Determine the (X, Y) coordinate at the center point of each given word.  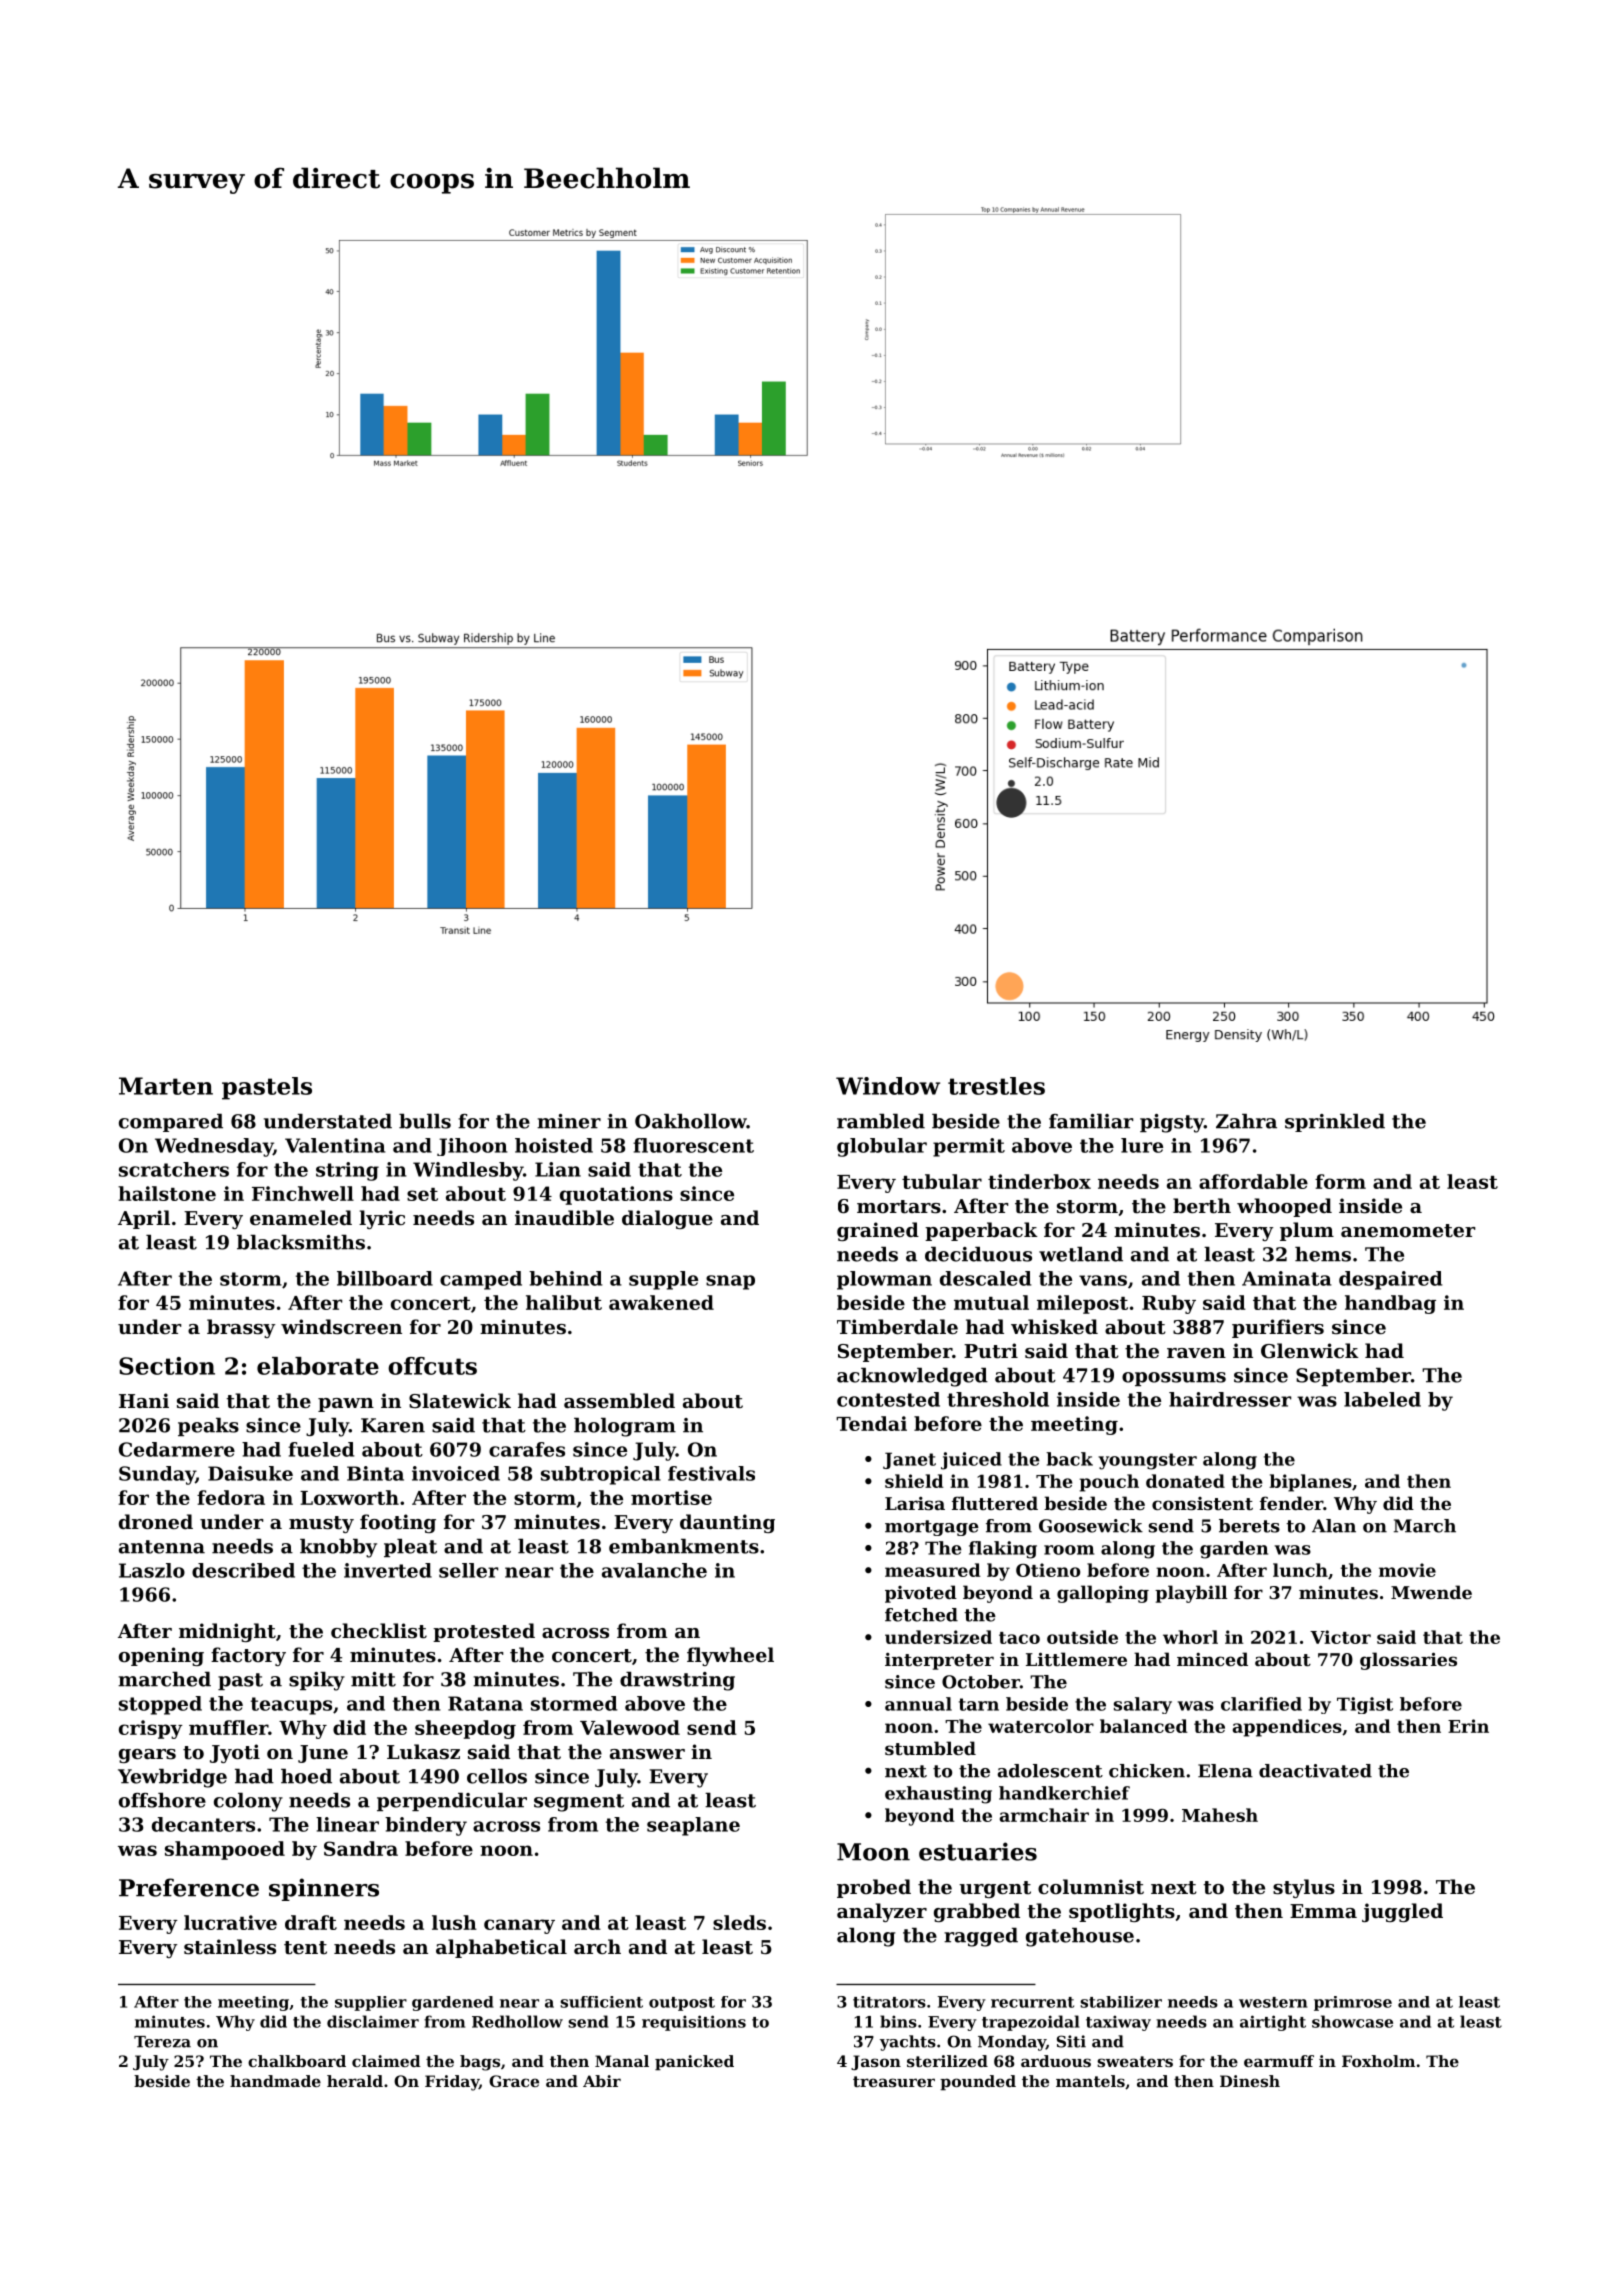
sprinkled (1335, 1123)
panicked (694, 2063)
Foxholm (1378, 2061)
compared (171, 1123)
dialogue (667, 1219)
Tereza (162, 2042)
